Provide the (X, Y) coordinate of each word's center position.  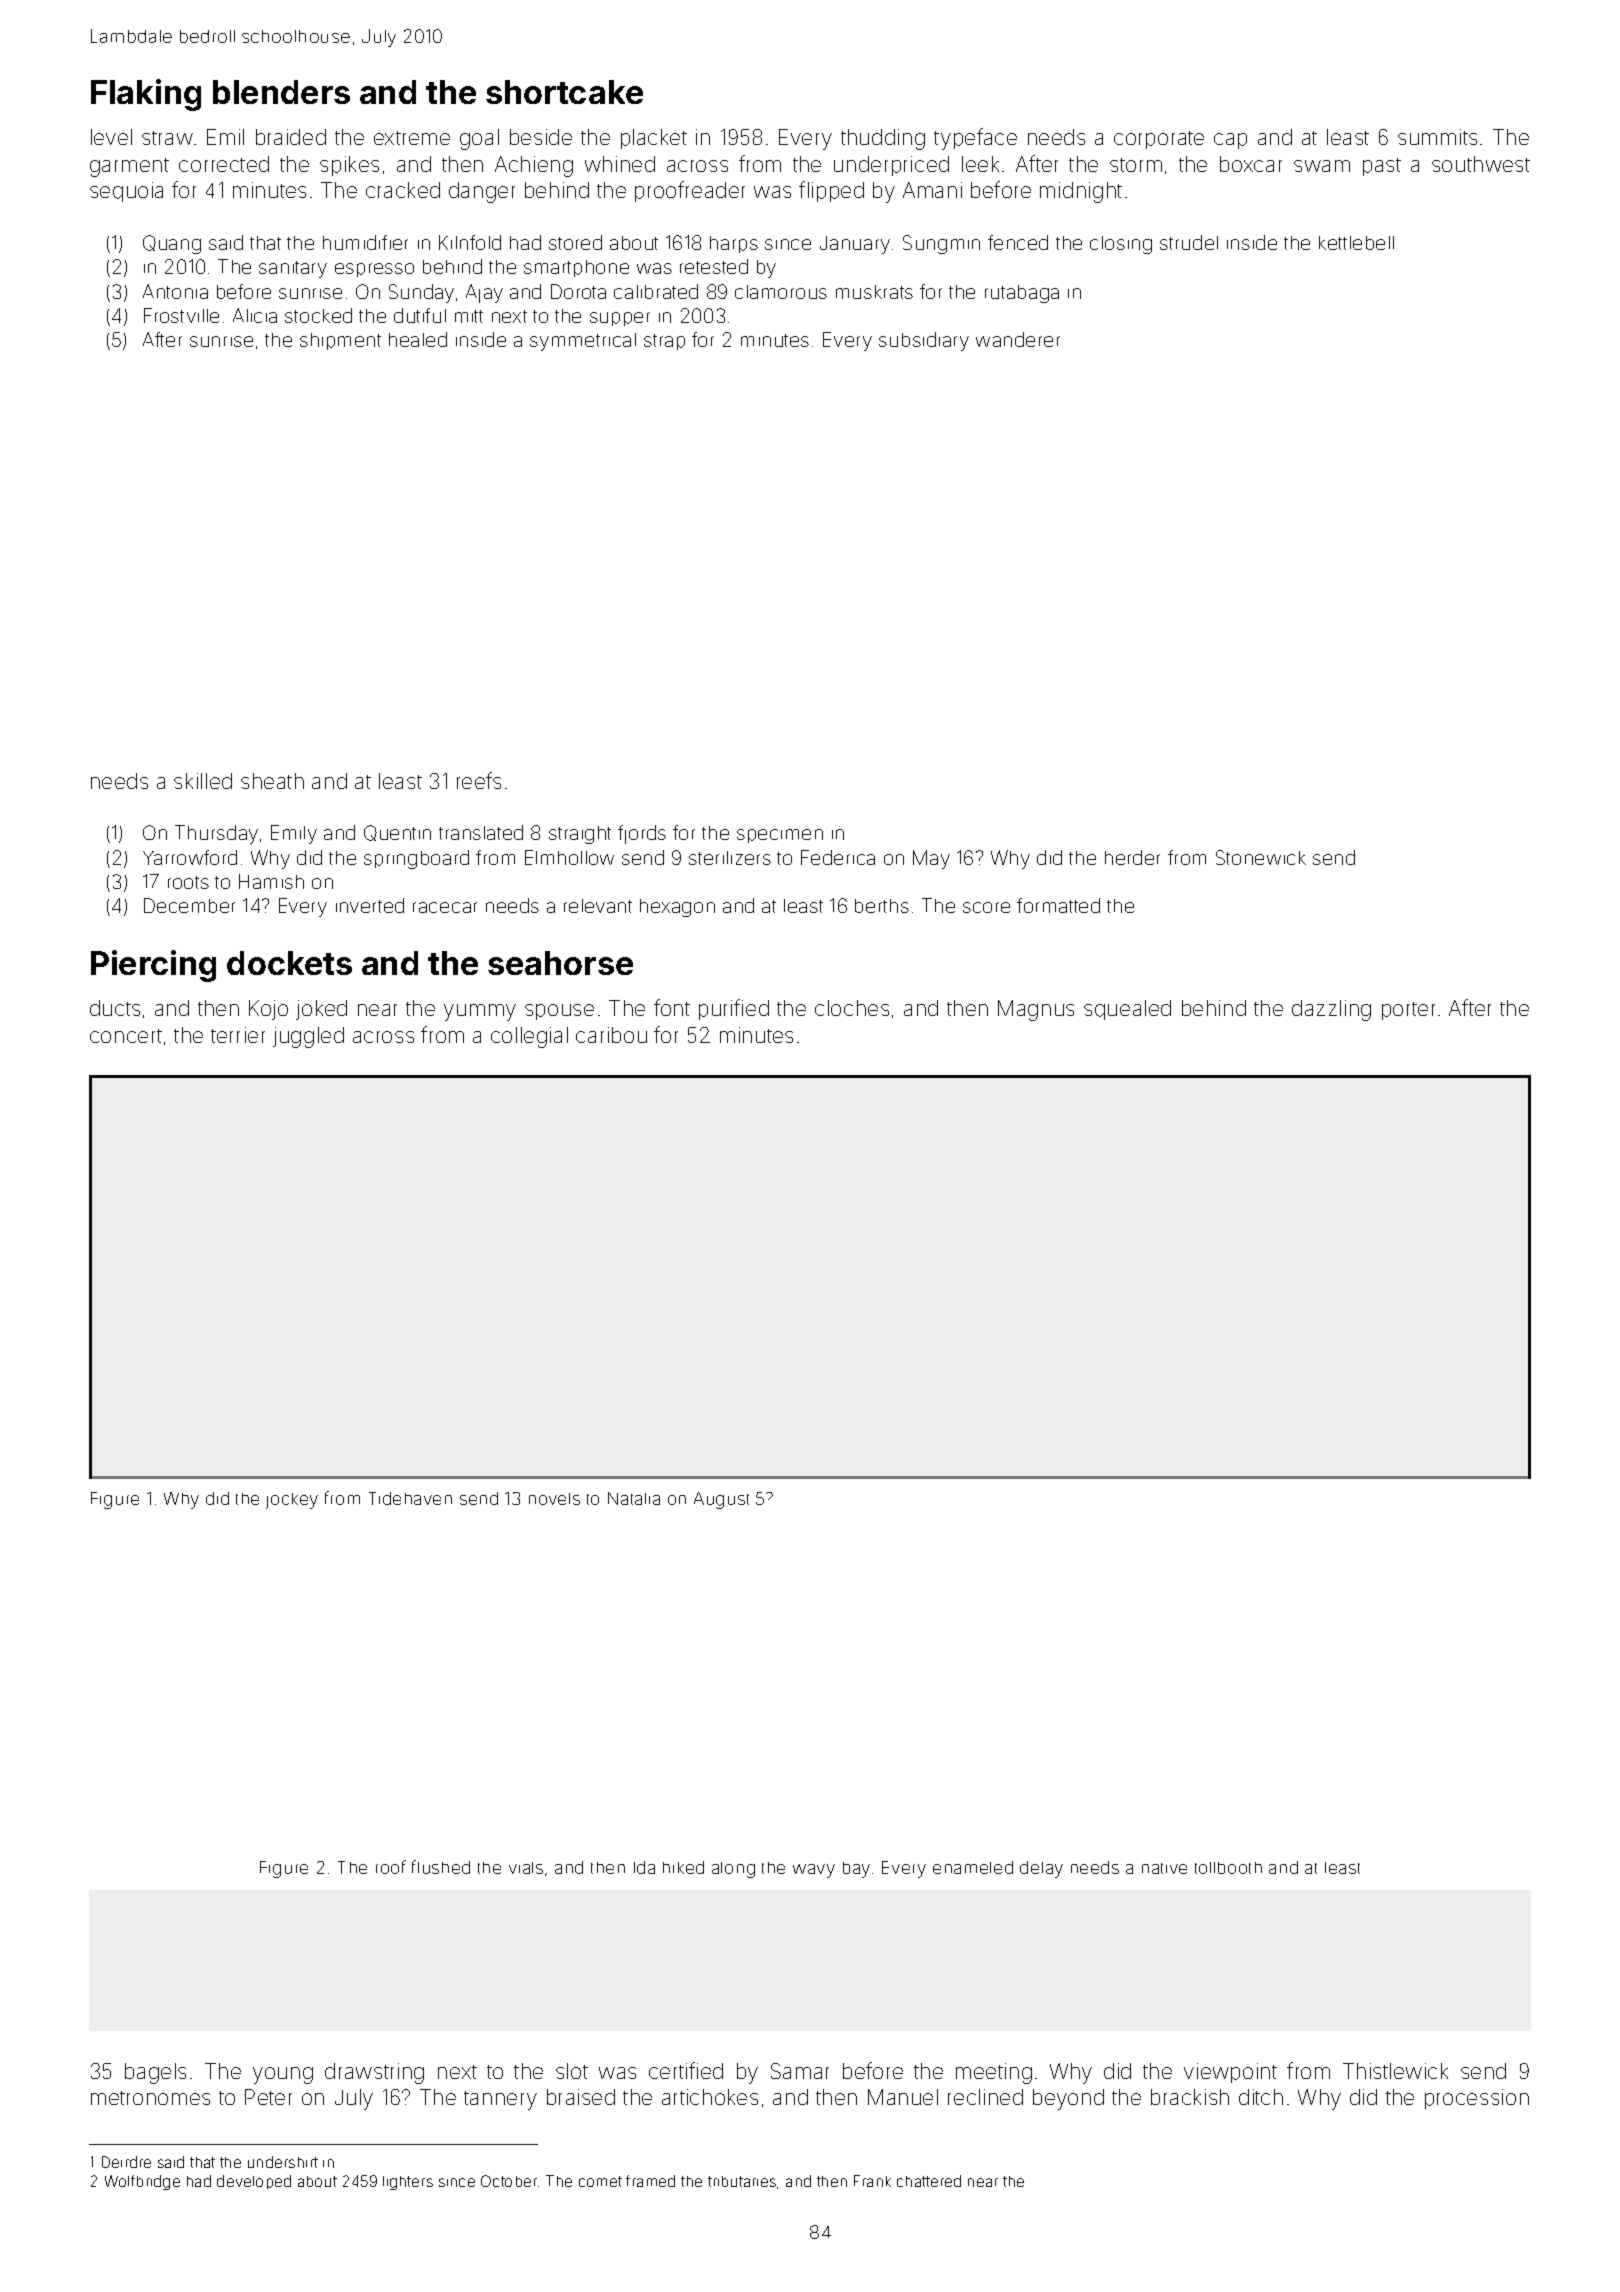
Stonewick (1261, 857)
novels (554, 1499)
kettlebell (1356, 243)
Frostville (181, 315)
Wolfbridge (142, 2182)
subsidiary (924, 341)
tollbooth (1228, 1868)
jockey (292, 1501)
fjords (642, 834)
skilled (203, 781)
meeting (994, 2073)
